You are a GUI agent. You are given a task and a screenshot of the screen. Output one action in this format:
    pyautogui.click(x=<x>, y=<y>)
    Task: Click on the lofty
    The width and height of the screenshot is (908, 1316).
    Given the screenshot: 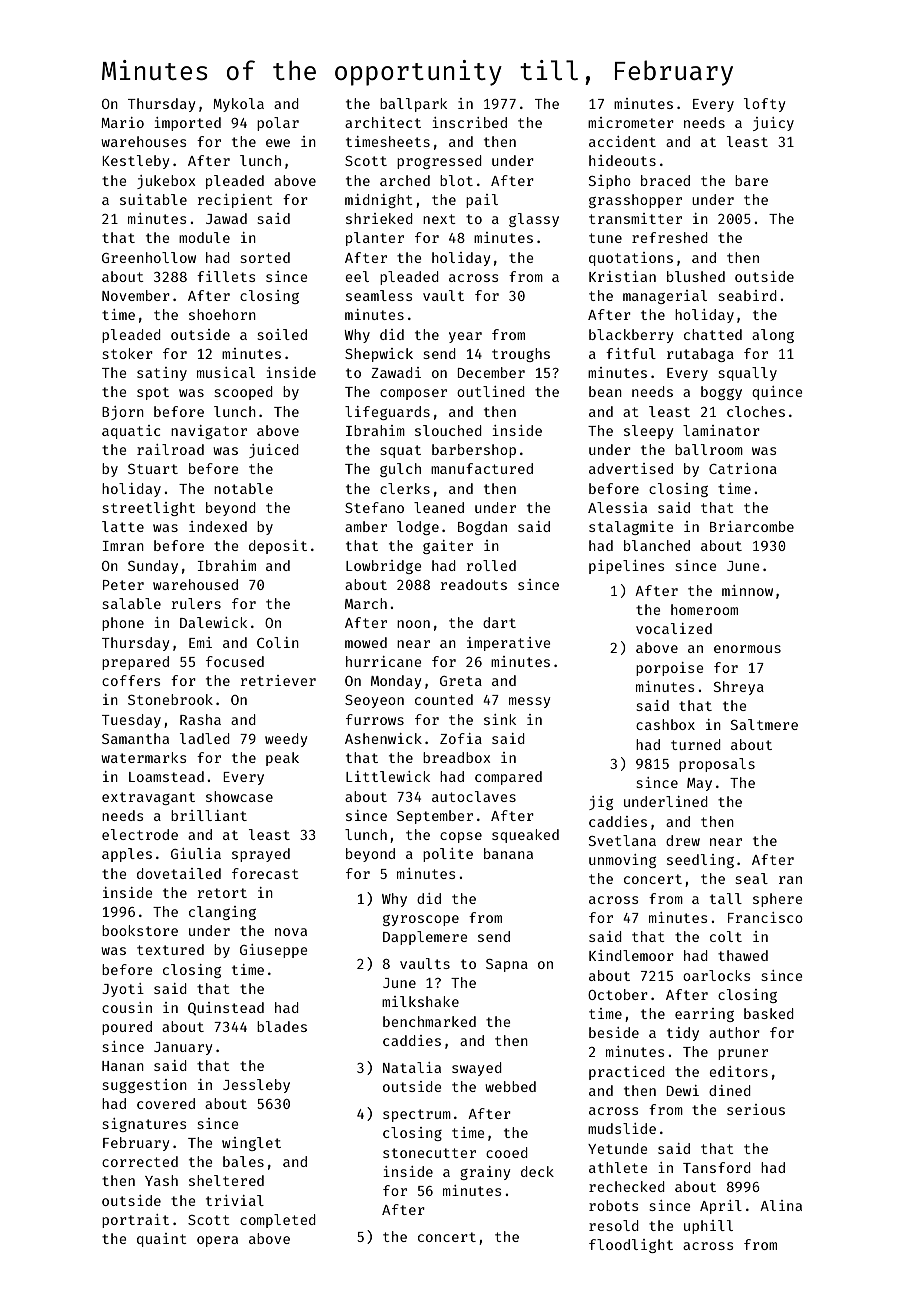 What is the action you would take?
    pyautogui.click(x=764, y=105)
